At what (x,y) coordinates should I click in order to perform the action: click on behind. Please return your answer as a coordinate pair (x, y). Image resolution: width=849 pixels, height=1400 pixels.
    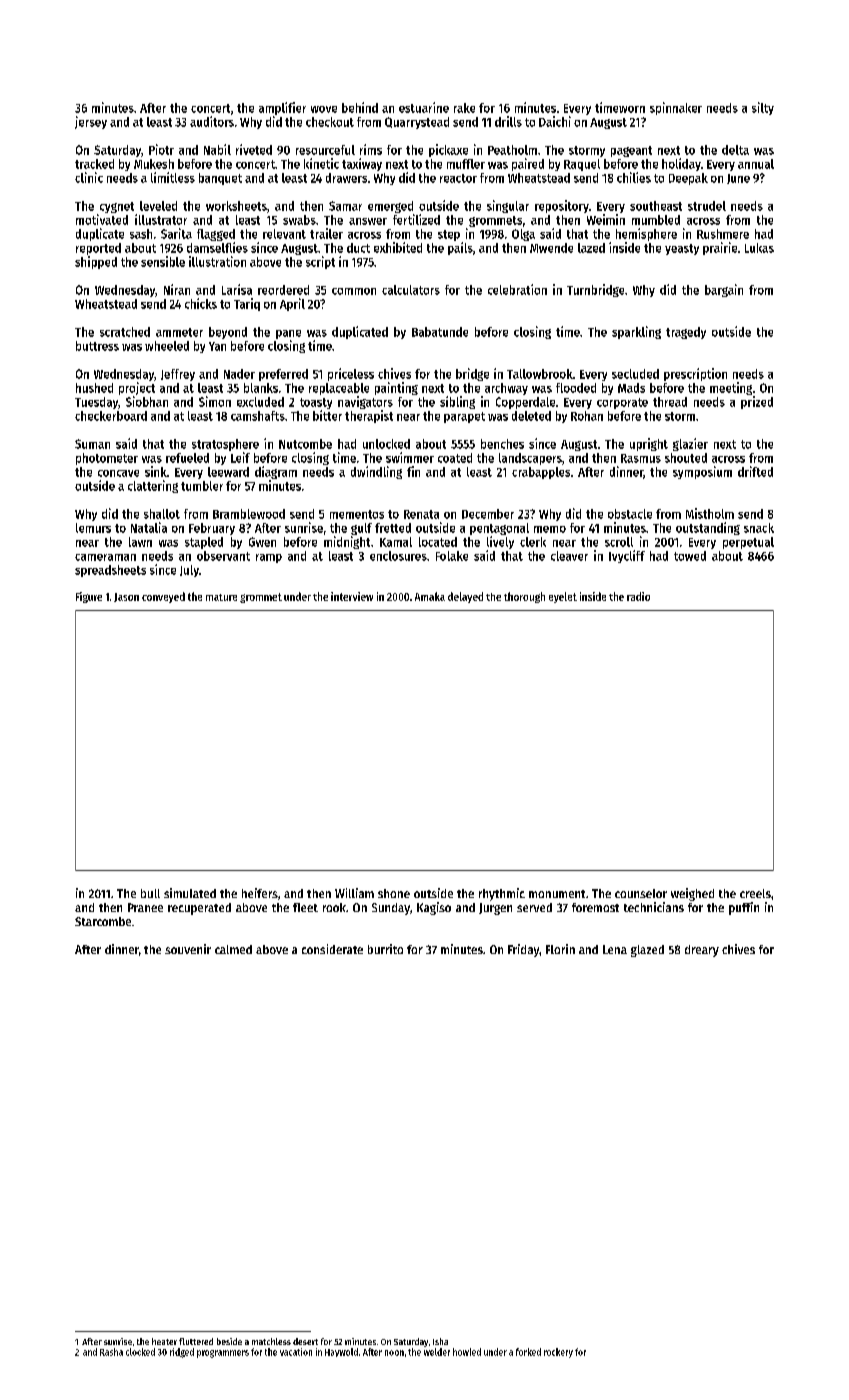
    Looking at the image, I should click on (360, 107).
